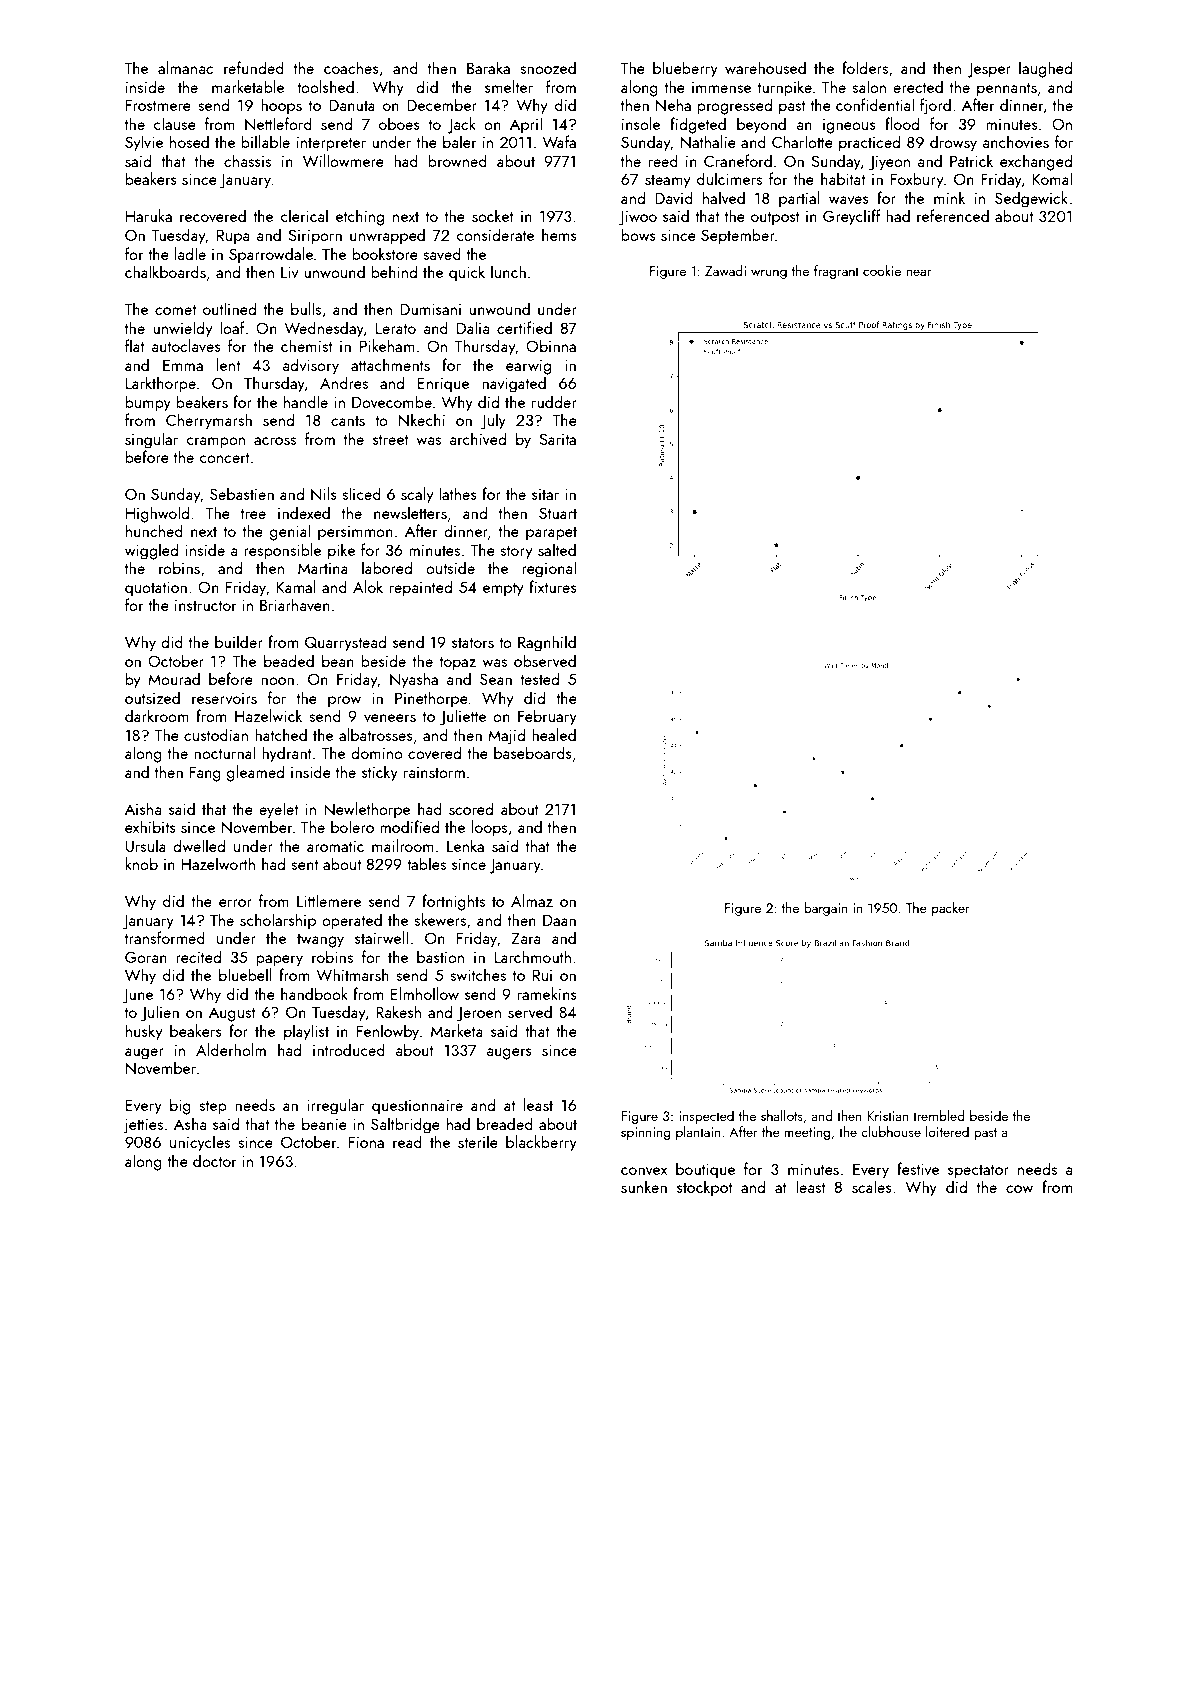 The image size is (1198, 1694). What do you see at coordinates (459, 141) in the page?
I see `baler` at bounding box center [459, 141].
